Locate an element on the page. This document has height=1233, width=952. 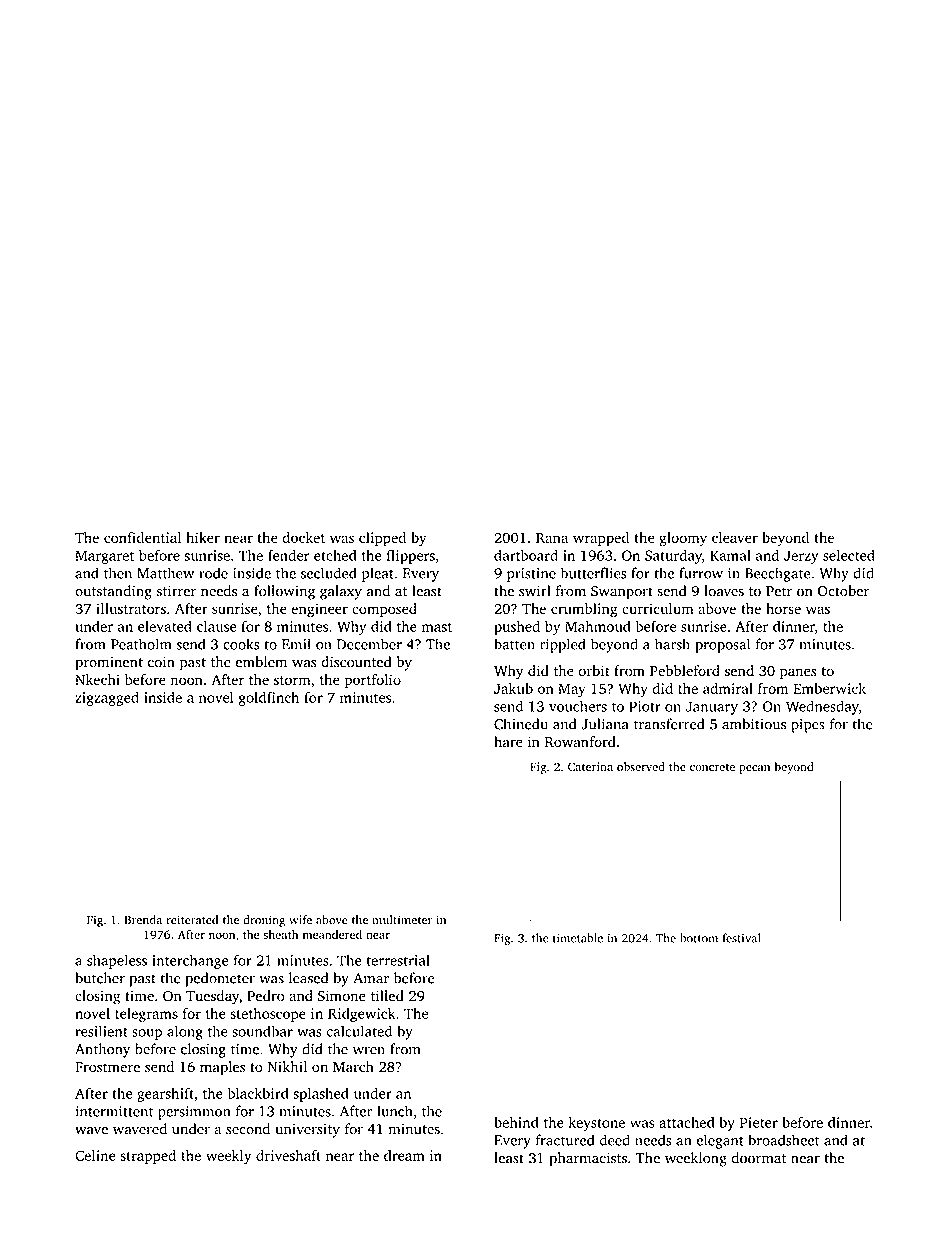
bottom is located at coordinates (699, 938).
